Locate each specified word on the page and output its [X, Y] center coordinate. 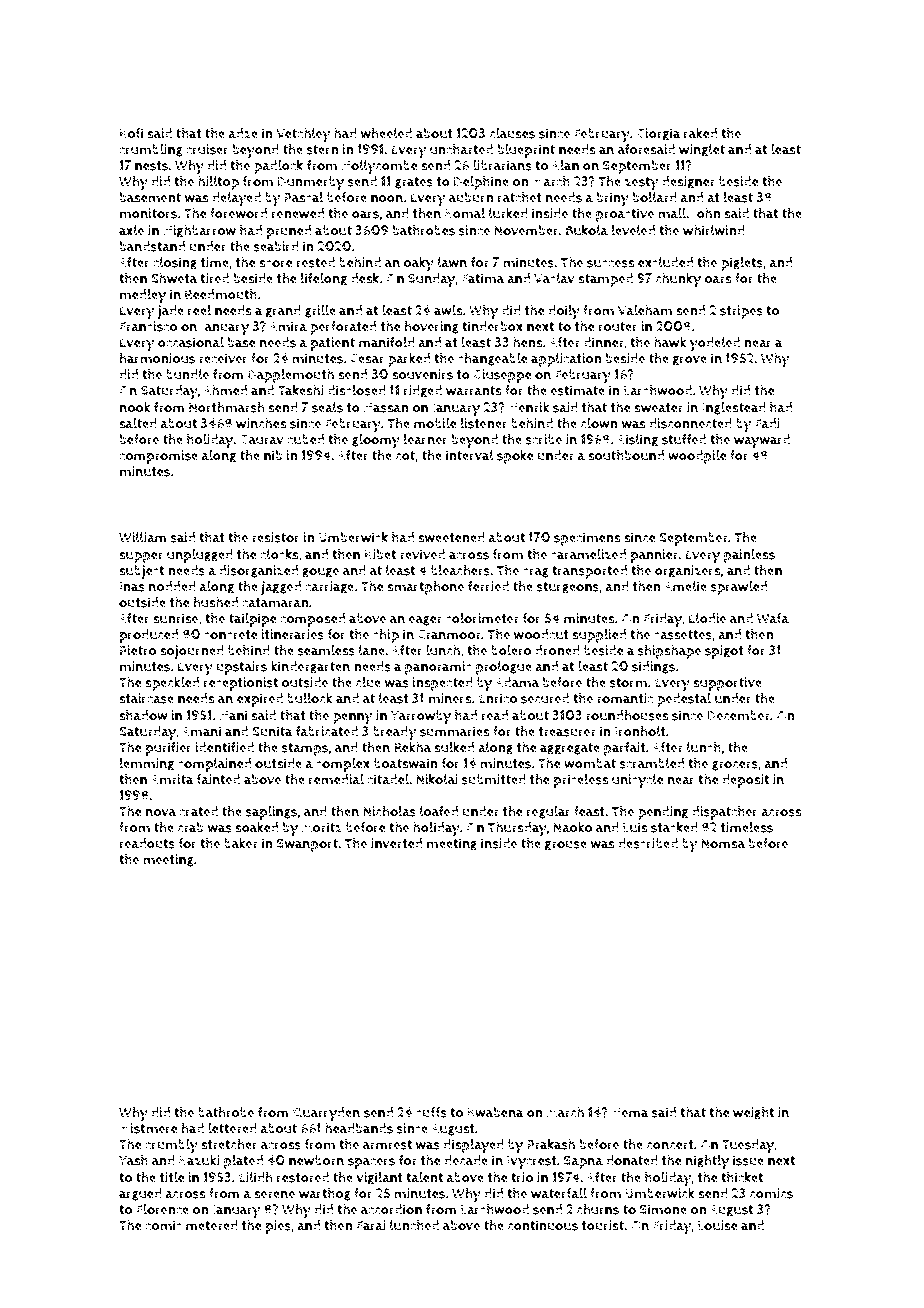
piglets [742, 264]
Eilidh [256, 1177]
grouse [566, 846]
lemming [147, 764]
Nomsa [723, 843]
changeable [493, 359]
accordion [391, 1209]
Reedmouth [221, 294]
